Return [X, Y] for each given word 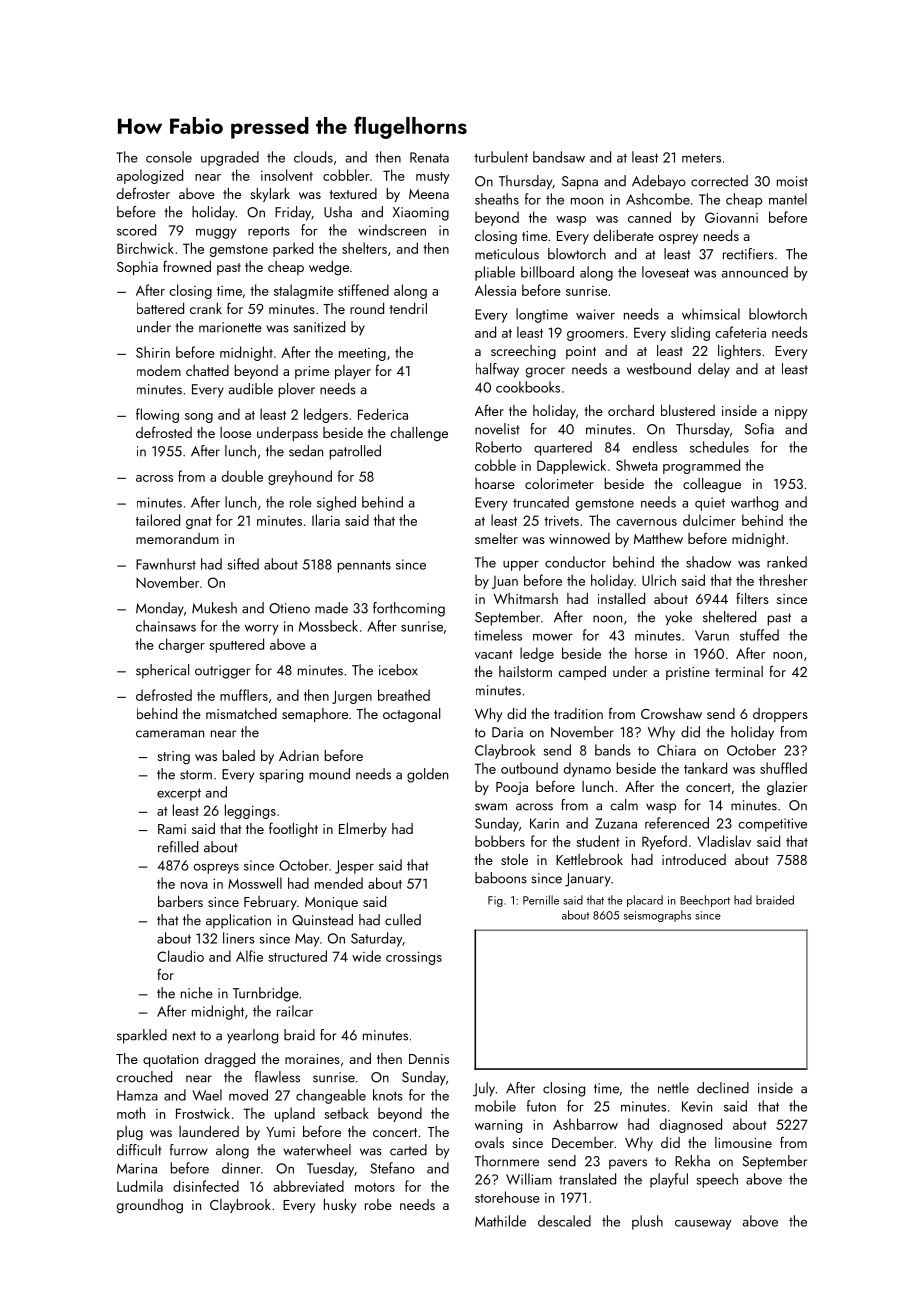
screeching [523, 352]
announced [754, 272]
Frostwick [203, 1113]
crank [206, 308]
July [484, 1089]
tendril [408, 308]
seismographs [657, 916]
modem [159, 370]
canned [649, 217]
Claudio [180, 956]
